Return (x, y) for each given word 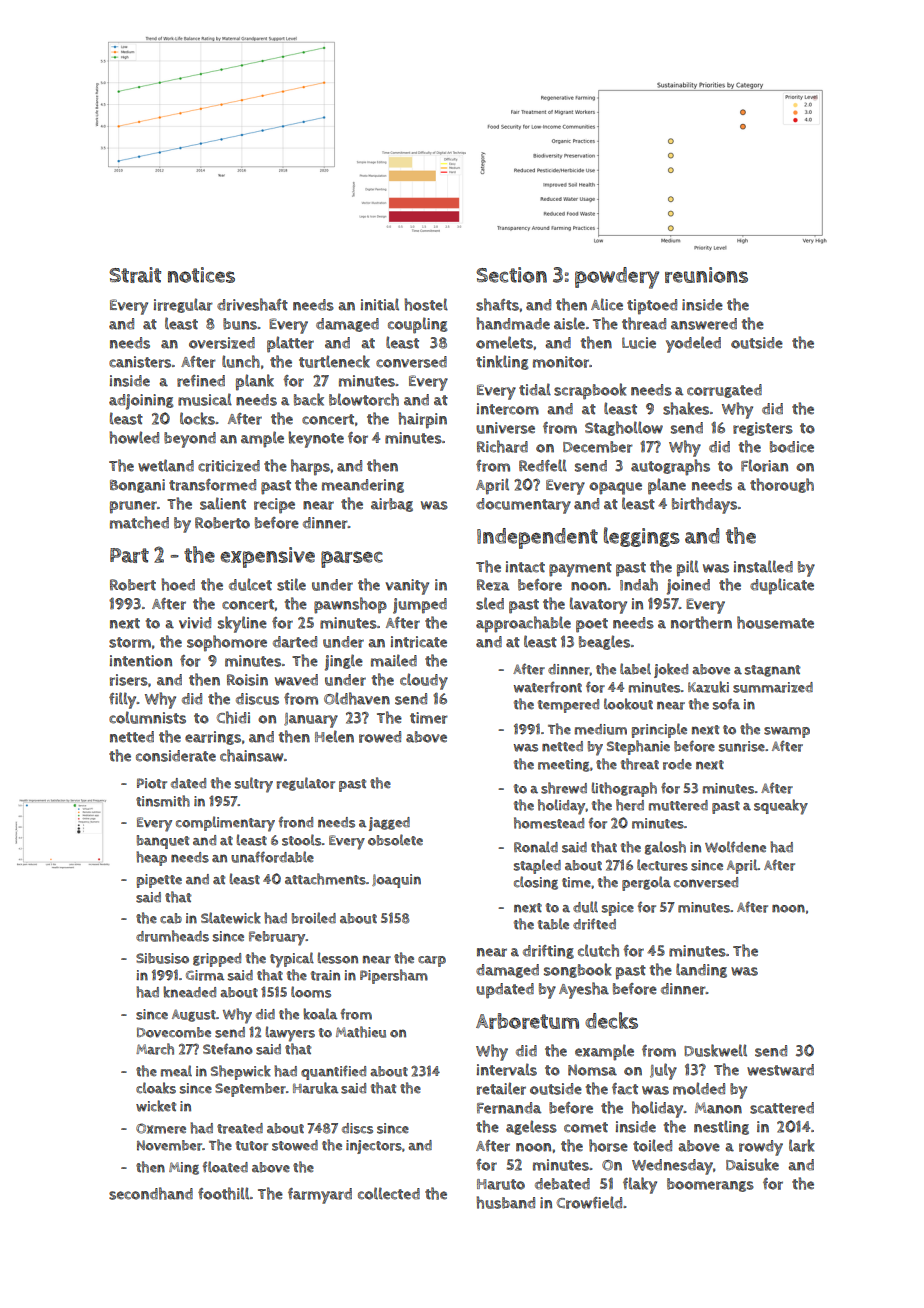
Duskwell (715, 1050)
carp (432, 961)
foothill (224, 1193)
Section (511, 275)
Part (129, 555)
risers (129, 680)
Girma (205, 975)
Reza (493, 585)
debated (562, 1184)
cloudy (424, 681)
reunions (706, 275)
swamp (787, 732)
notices (201, 275)
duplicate (782, 586)
